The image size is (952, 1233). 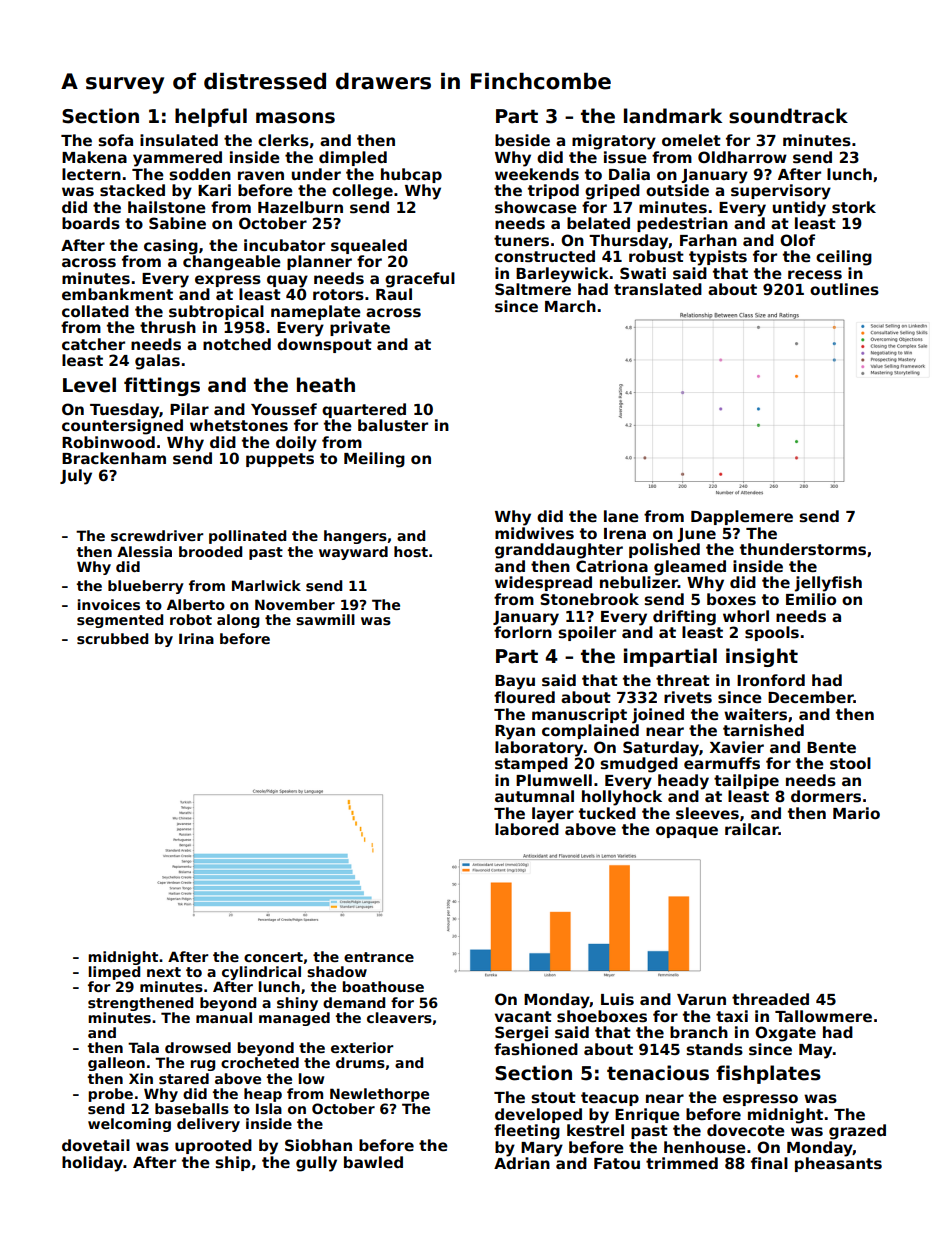 I want to click on Tala, so click(x=143, y=1047).
